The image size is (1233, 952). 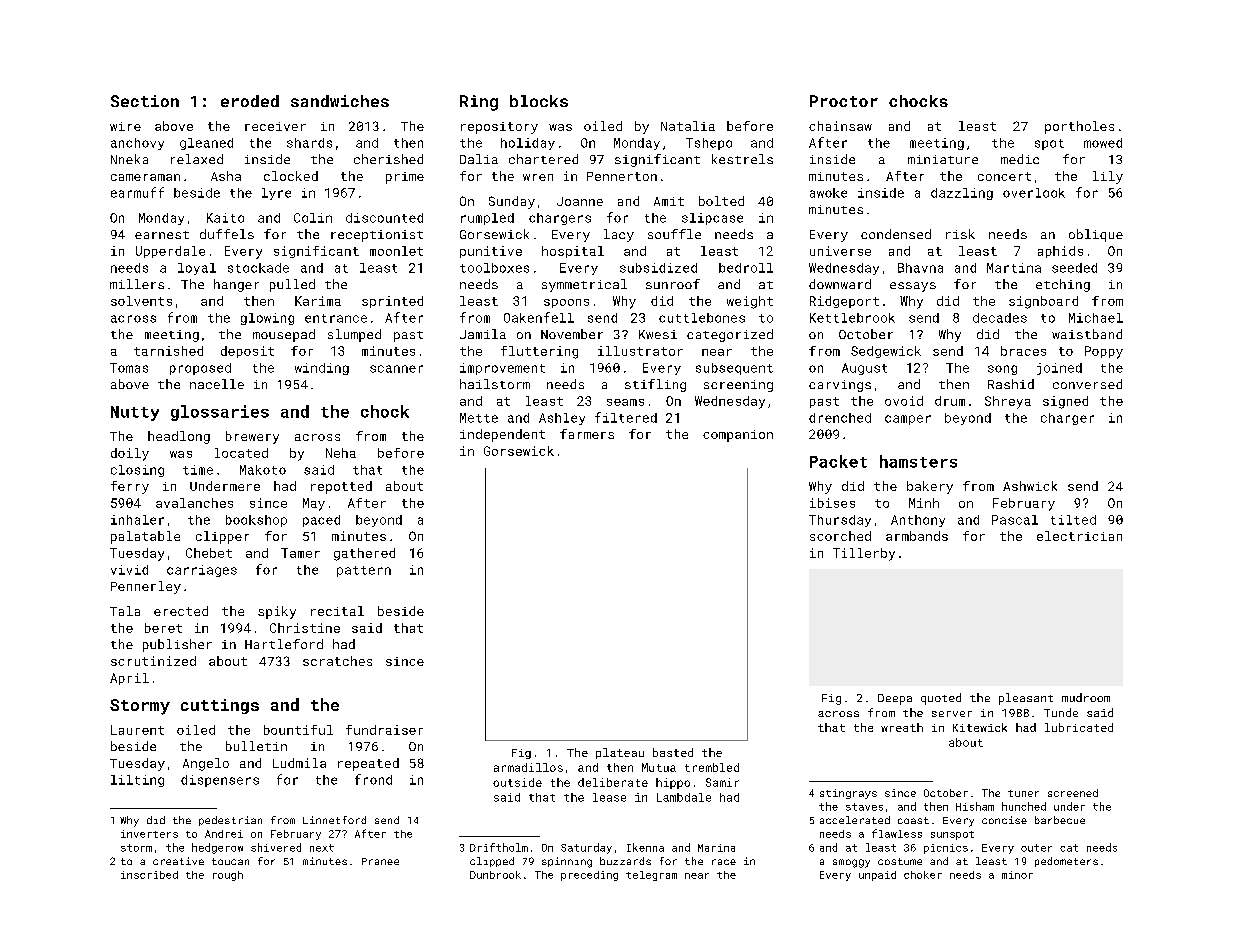 What do you see at coordinates (828, 193) in the page?
I see `awoke` at bounding box center [828, 193].
